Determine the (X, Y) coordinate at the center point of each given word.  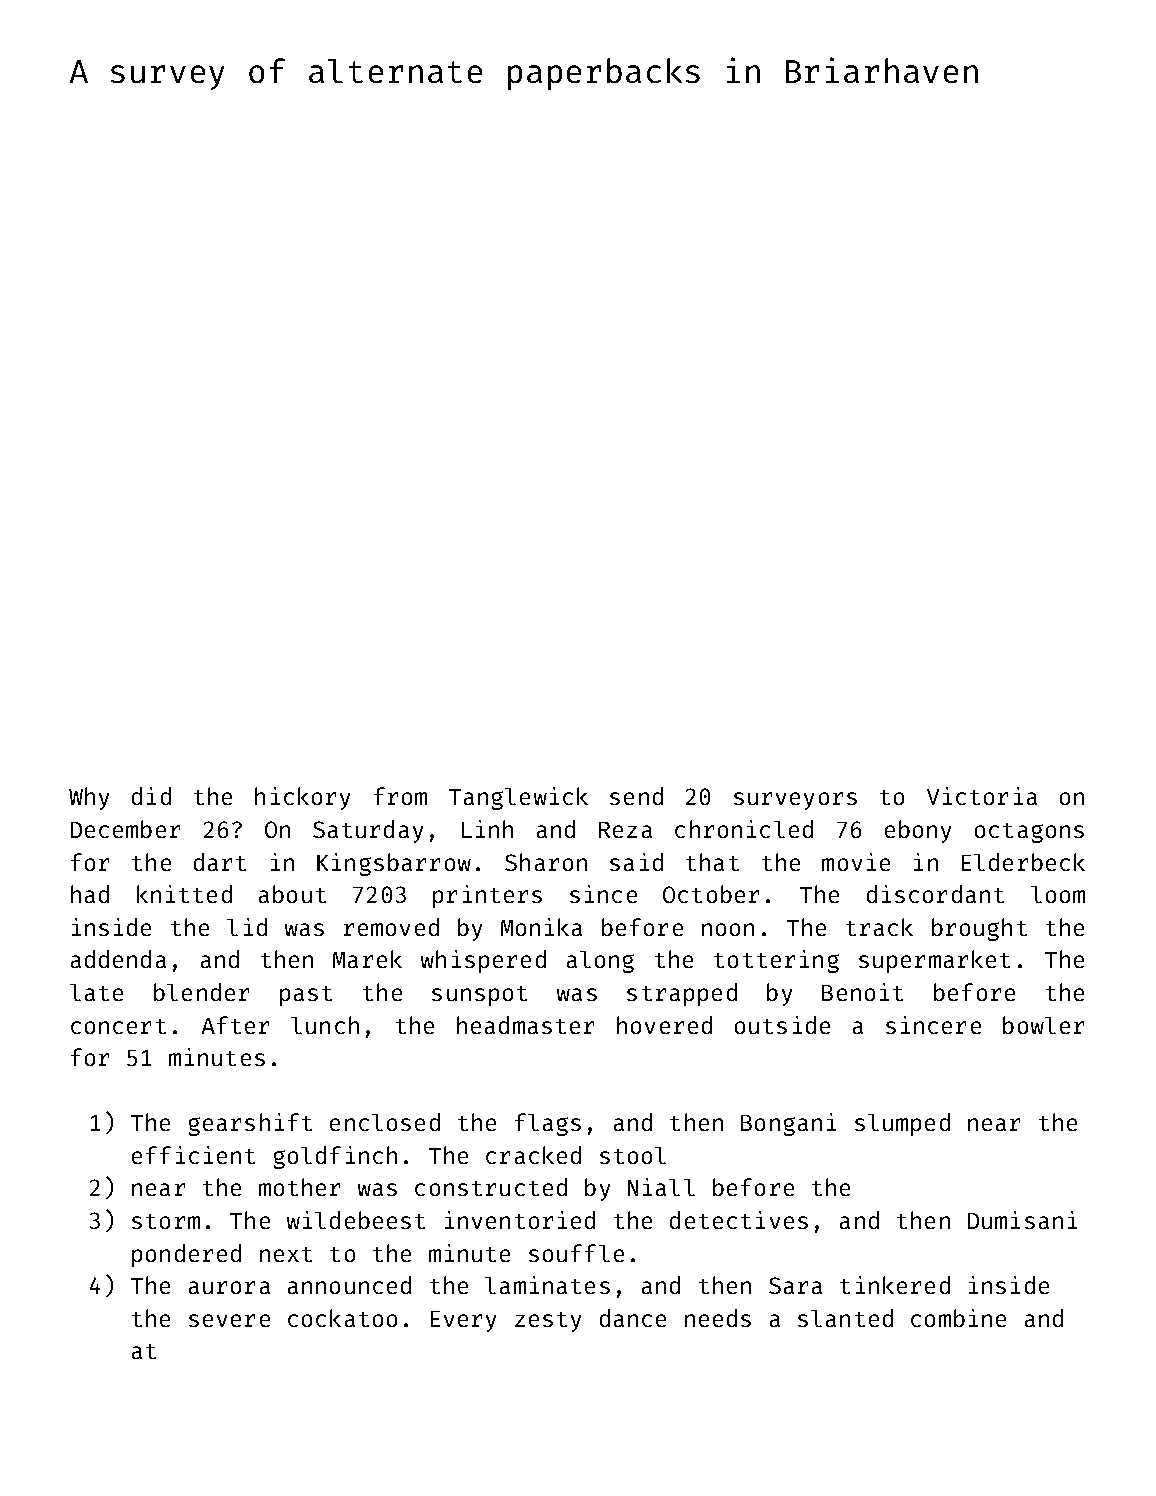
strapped (682, 994)
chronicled (744, 829)
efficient (193, 1155)
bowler (1043, 1025)
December (125, 829)
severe (229, 1320)
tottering (776, 961)
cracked (533, 1155)
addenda (118, 959)
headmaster (525, 1025)
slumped (902, 1124)
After (235, 1025)
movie (856, 862)
